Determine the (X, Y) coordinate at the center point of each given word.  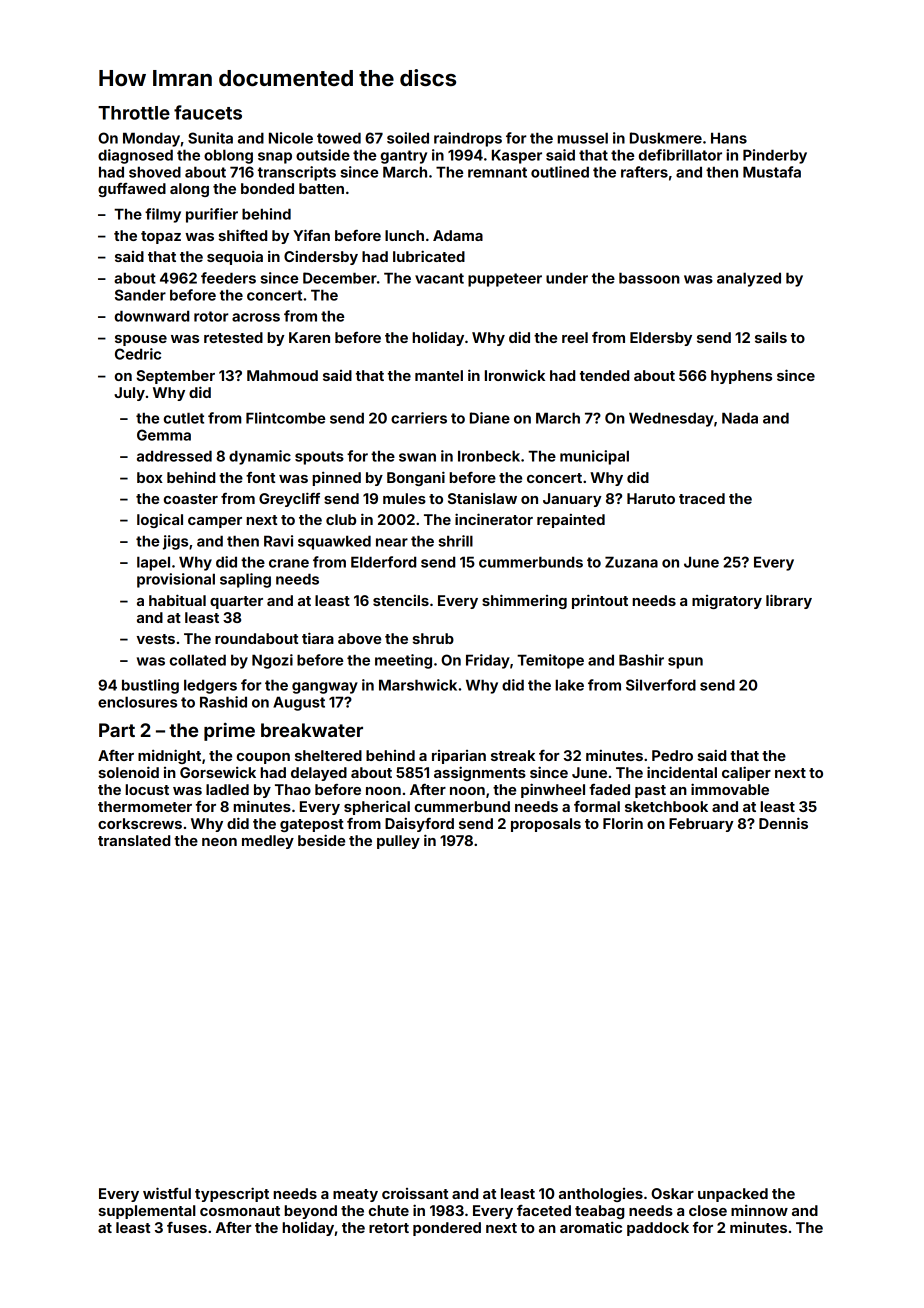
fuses (187, 1227)
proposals (546, 825)
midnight (169, 756)
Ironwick (515, 375)
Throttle (134, 113)
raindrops (468, 139)
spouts (319, 458)
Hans (729, 138)
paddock (658, 1229)
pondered (447, 1229)
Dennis (783, 823)
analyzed (749, 279)
